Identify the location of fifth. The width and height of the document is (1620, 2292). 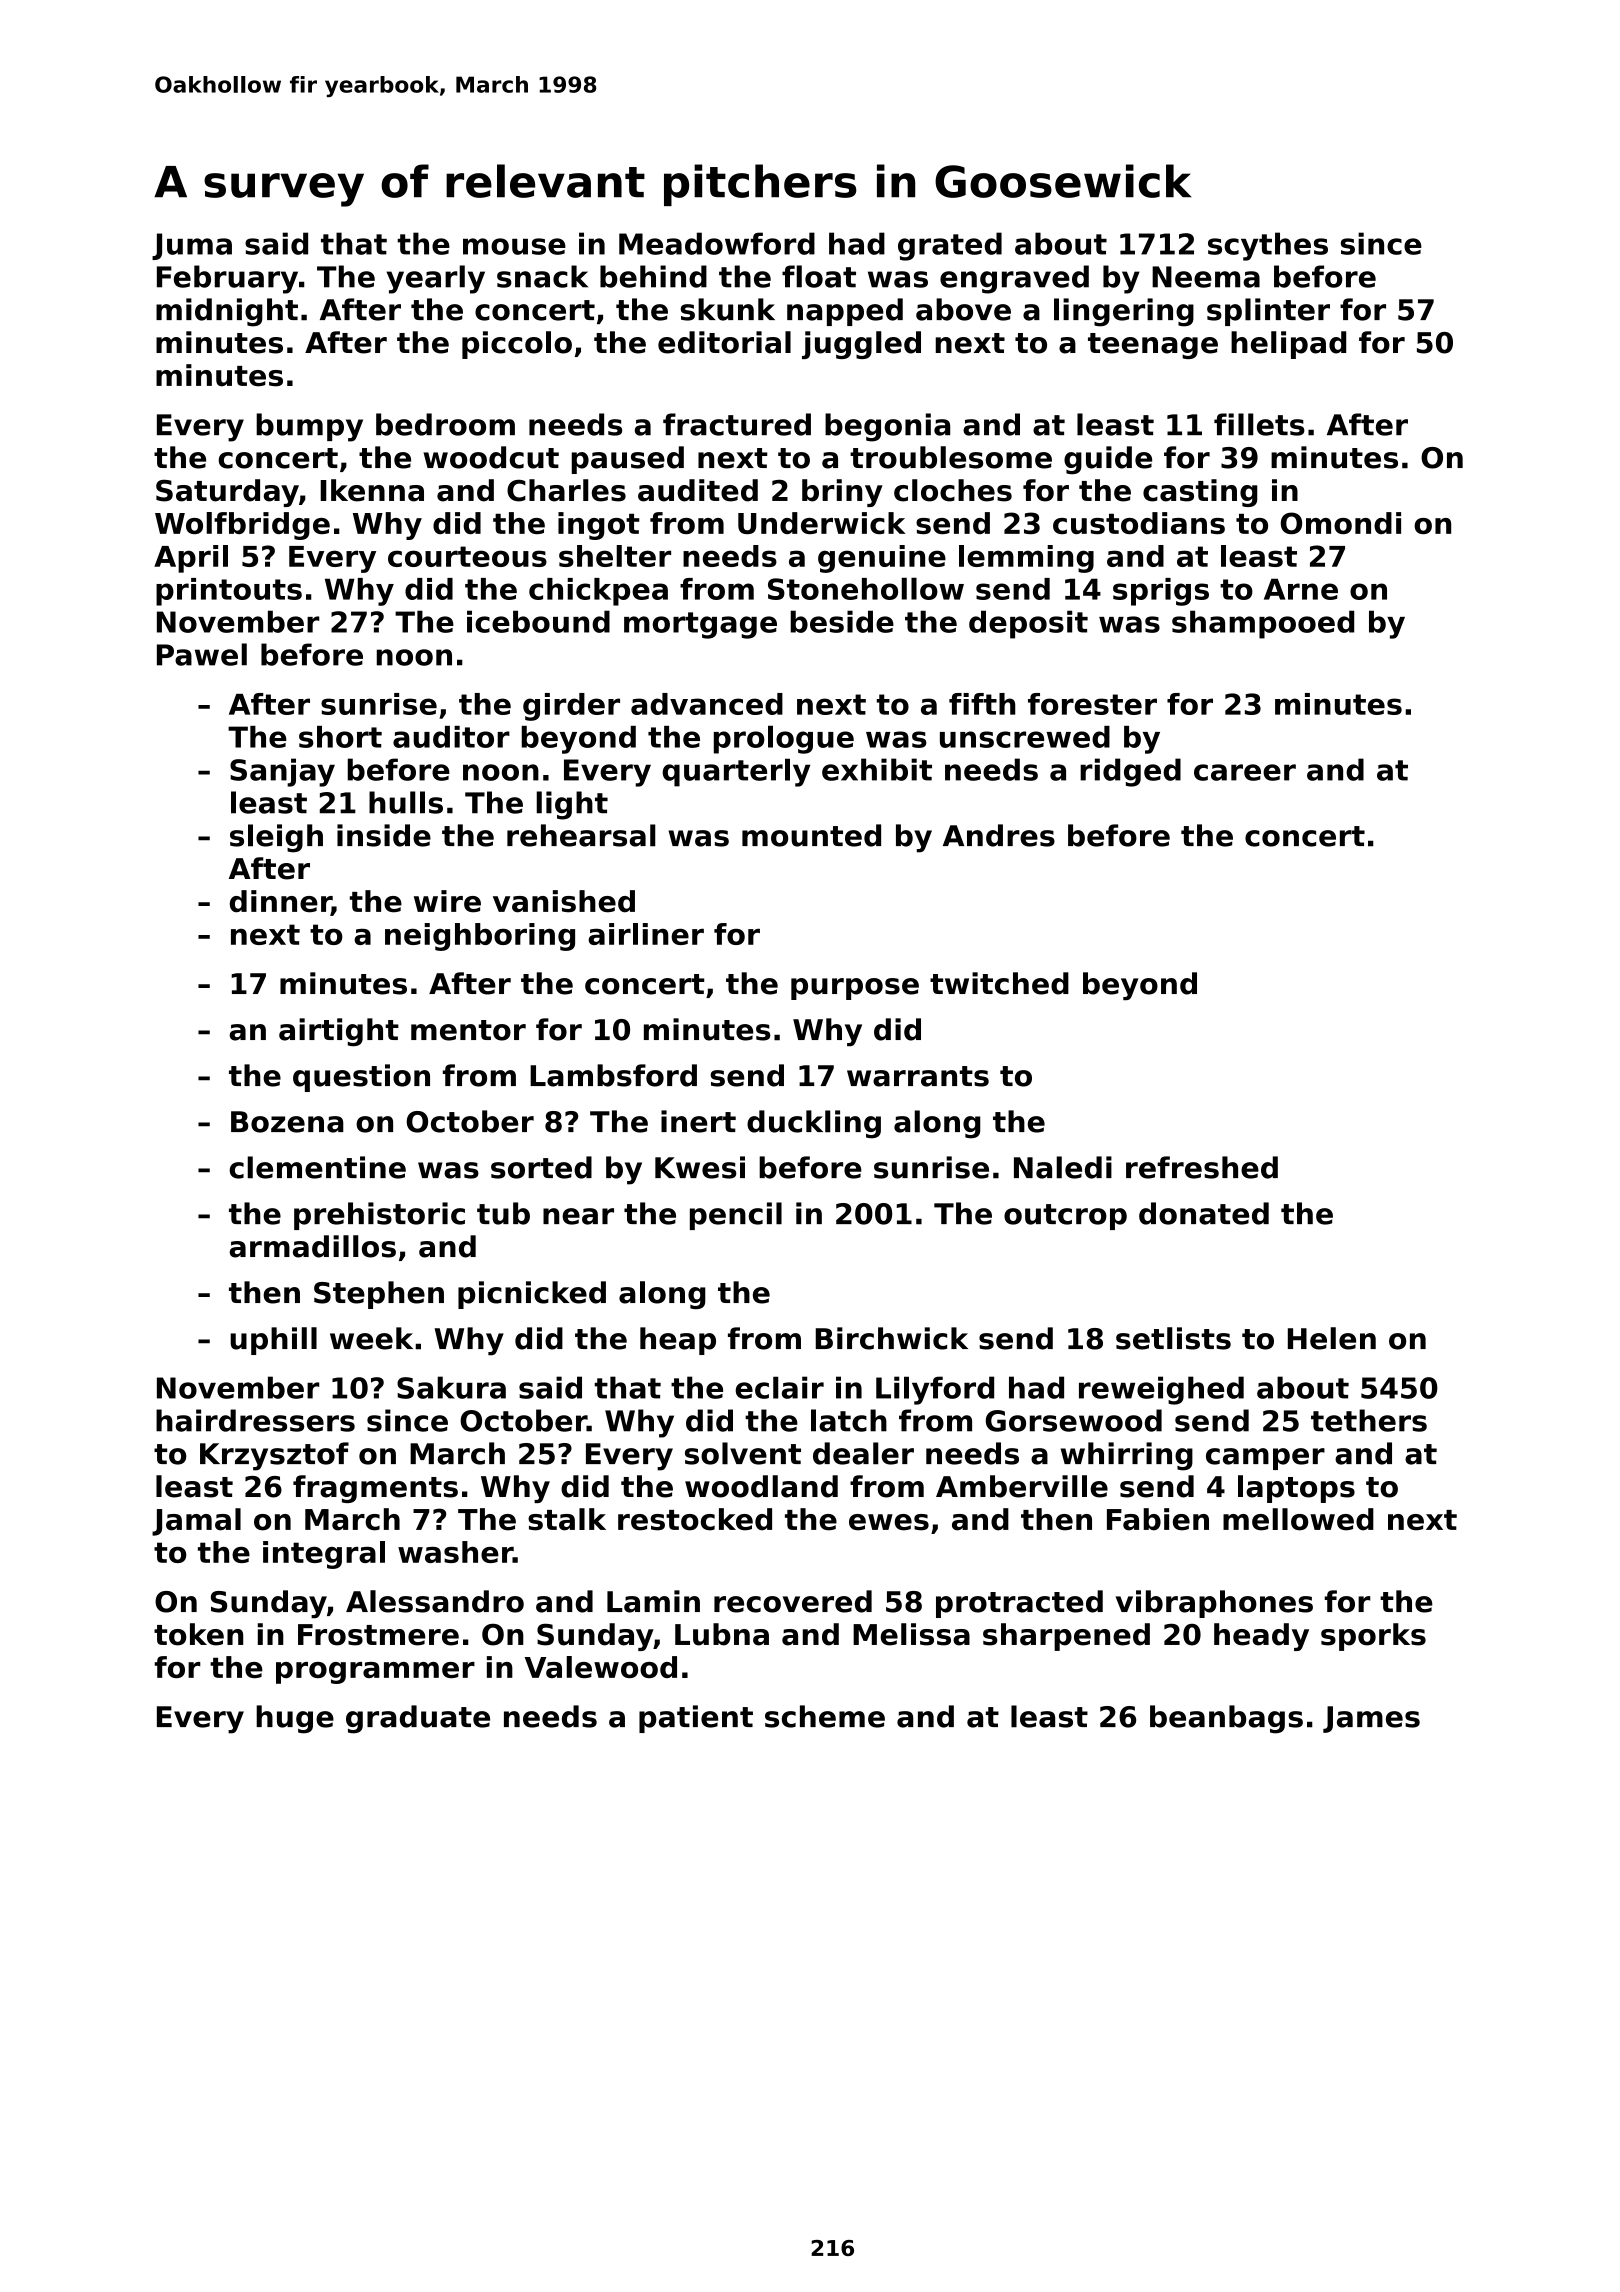
(982, 704).
